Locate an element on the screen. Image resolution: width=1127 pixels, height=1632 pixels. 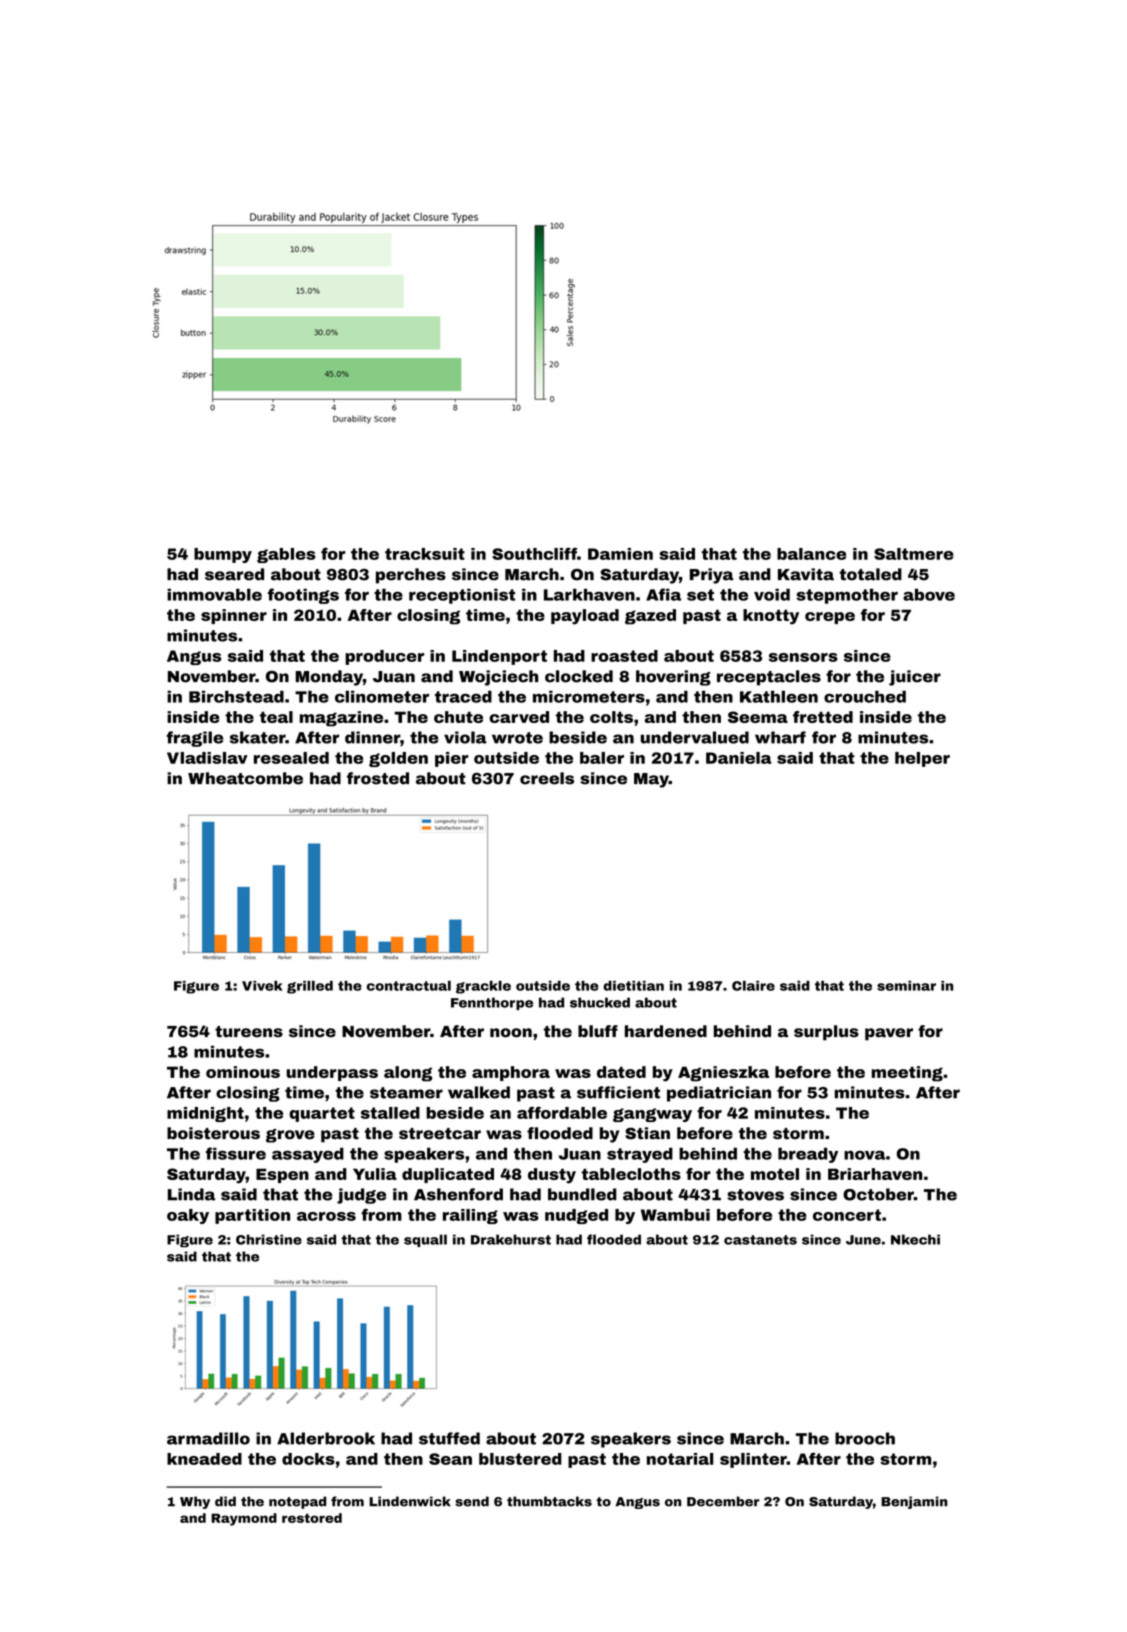
restored is located at coordinates (312, 1518).
